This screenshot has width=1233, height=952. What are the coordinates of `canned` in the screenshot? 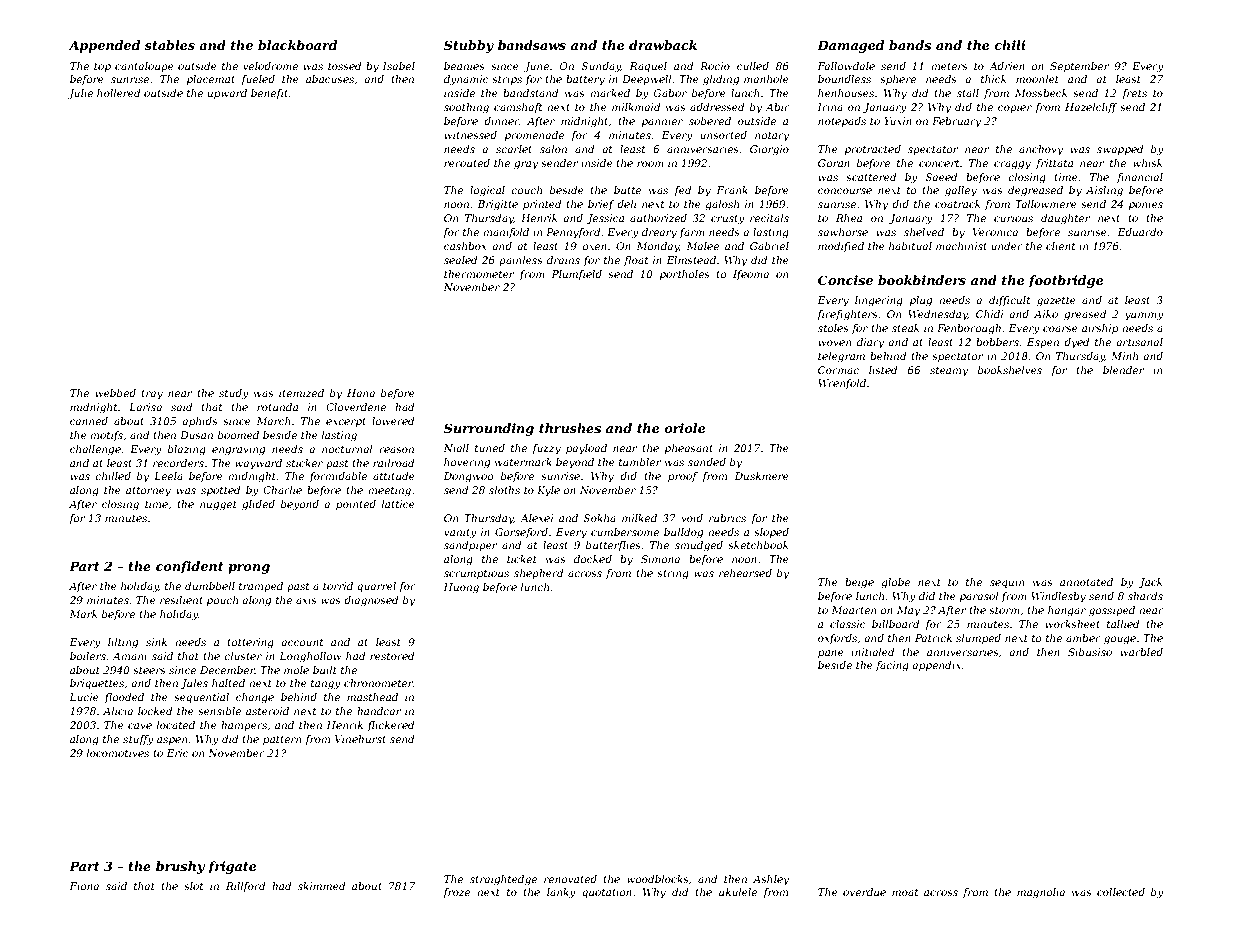 It's located at (89, 421).
